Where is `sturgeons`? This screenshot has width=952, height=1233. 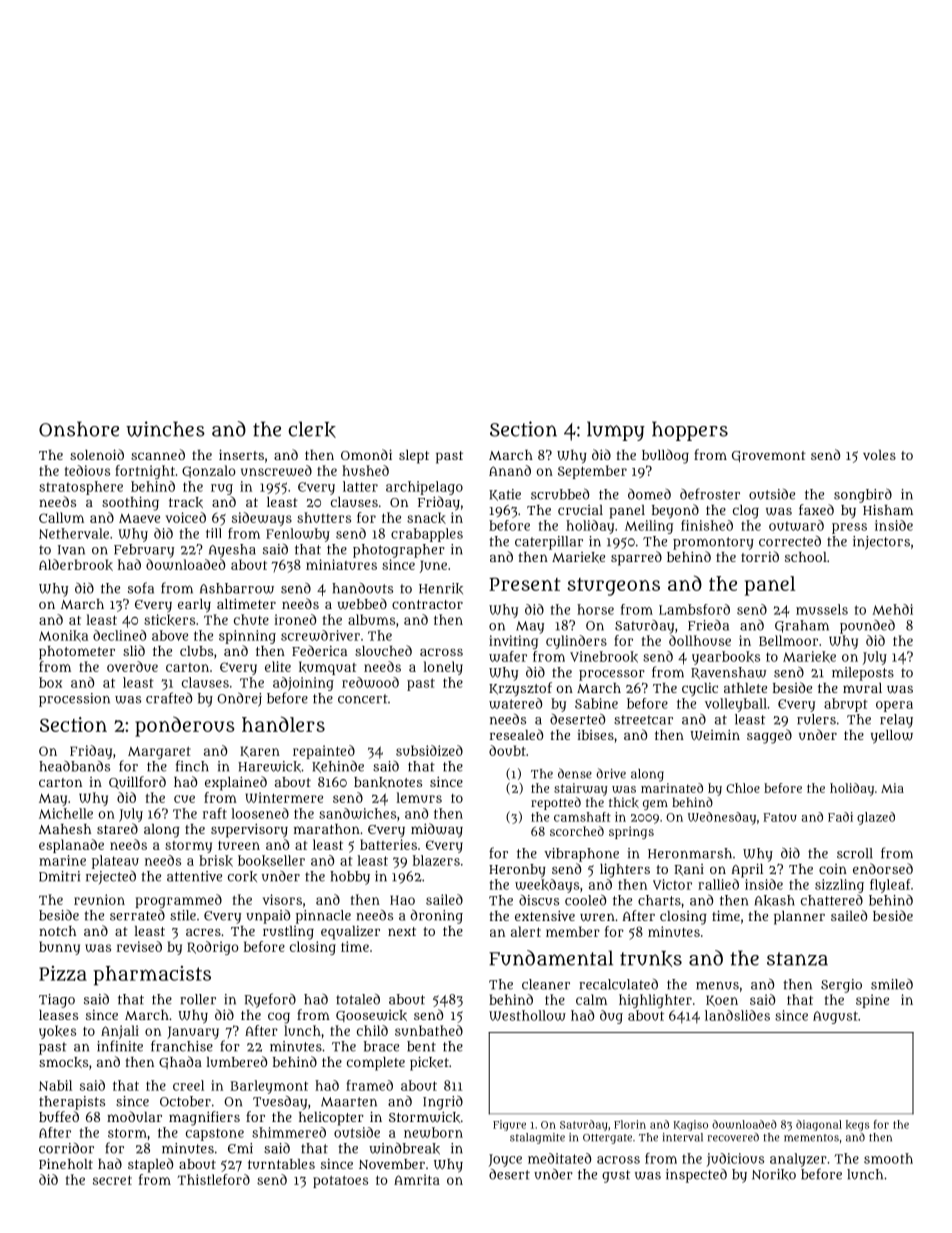 sturgeons is located at coordinates (613, 587).
